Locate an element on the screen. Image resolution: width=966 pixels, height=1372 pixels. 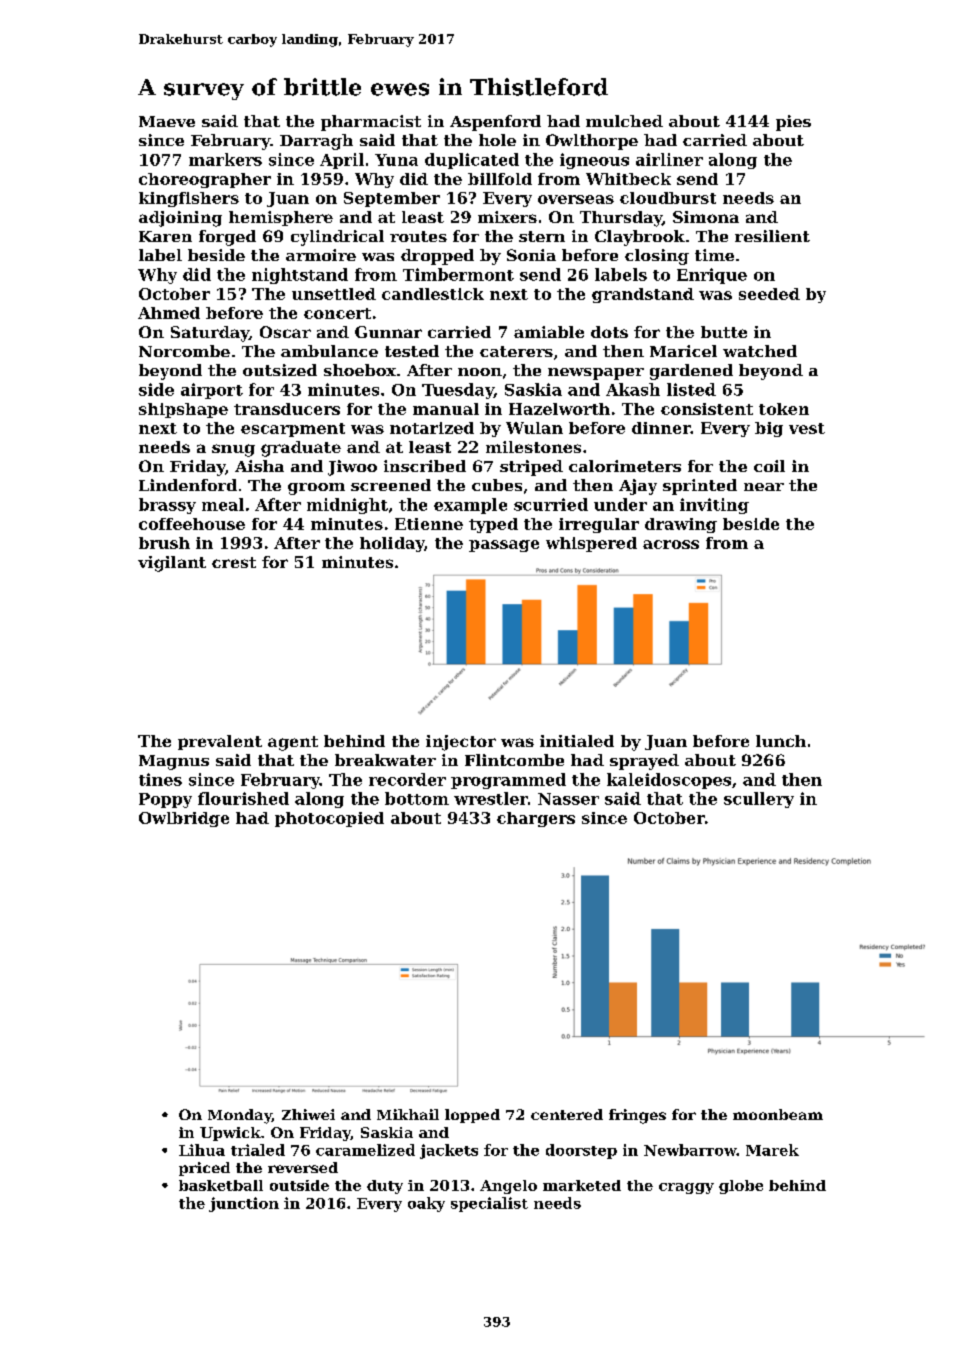
Owlbridge is located at coordinates (184, 819).
